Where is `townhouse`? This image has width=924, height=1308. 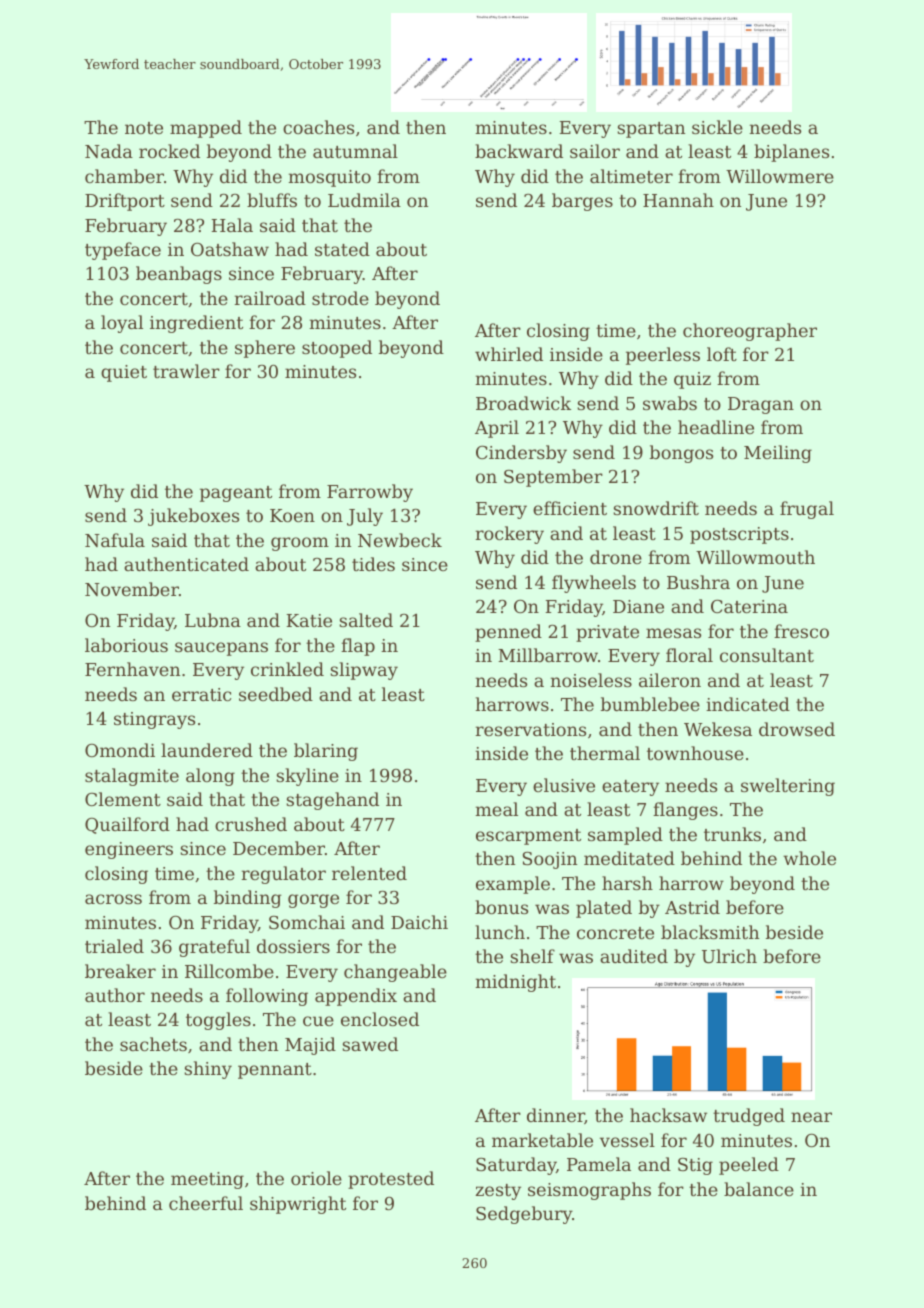
townhouse is located at coordinates (695, 753).
